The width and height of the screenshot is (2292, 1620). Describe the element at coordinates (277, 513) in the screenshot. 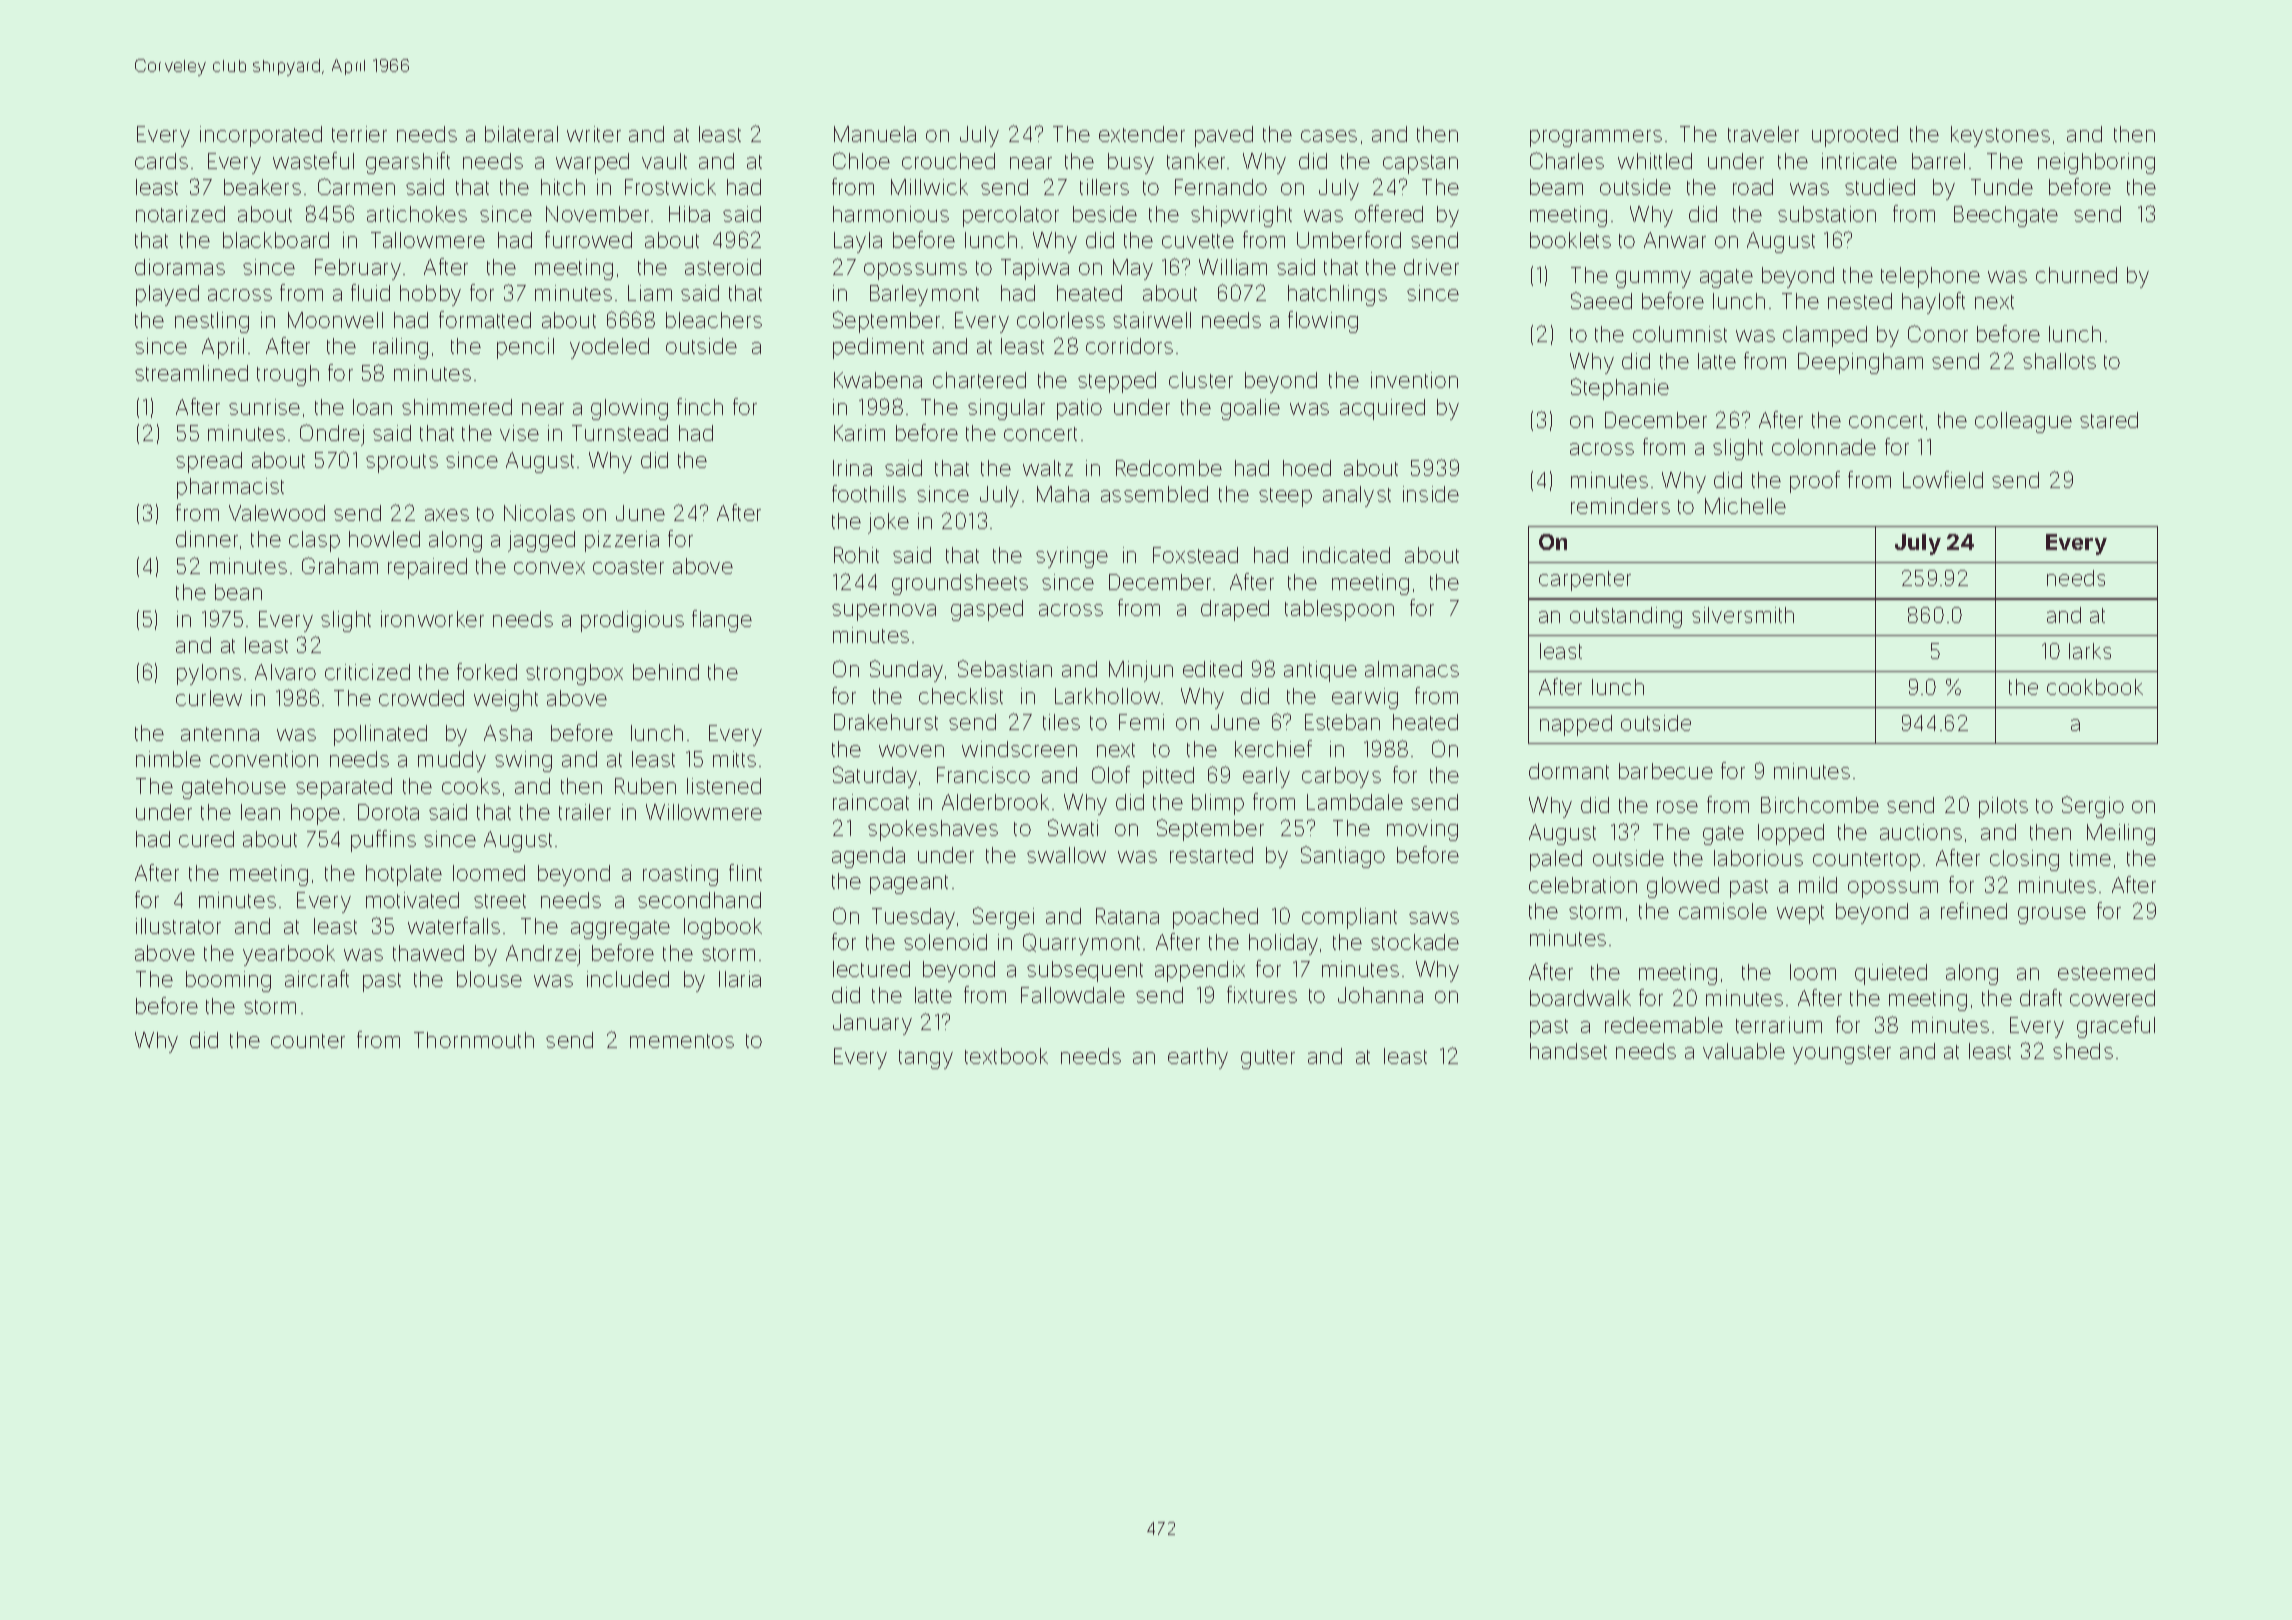

I see `Valewood` at that location.
